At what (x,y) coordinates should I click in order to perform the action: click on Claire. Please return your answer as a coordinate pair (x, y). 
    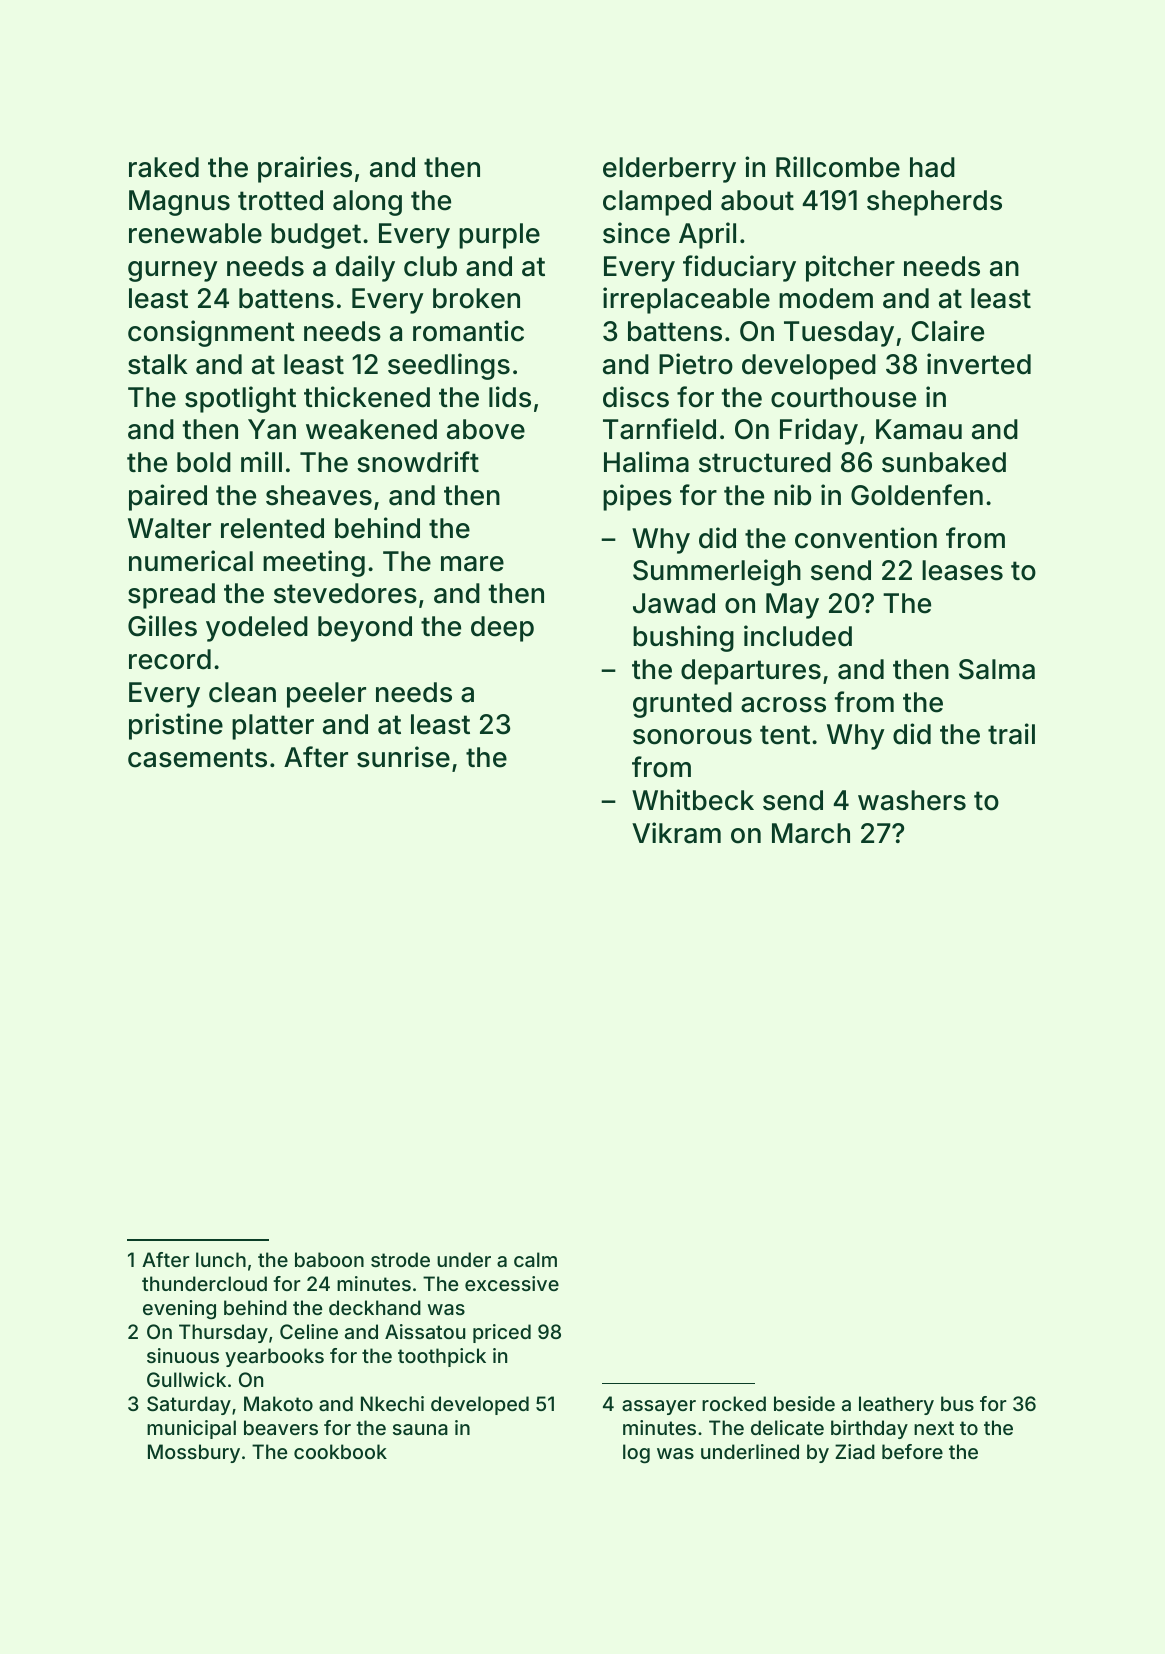
    Looking at the image, I should click on (947, 331).
